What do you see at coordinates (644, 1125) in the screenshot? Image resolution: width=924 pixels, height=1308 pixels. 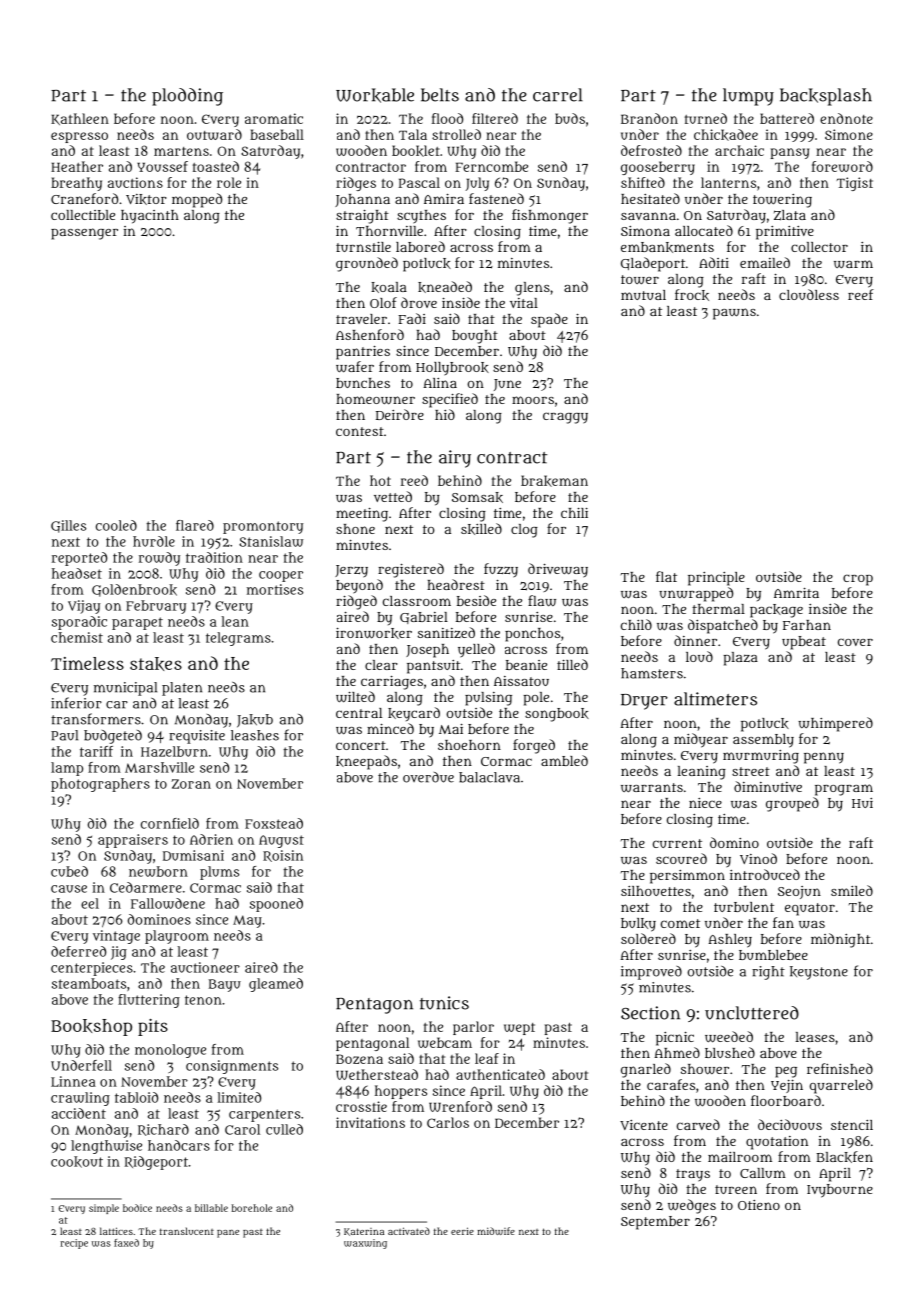 I see `Vicente` at bounding box center [644, 1125].
